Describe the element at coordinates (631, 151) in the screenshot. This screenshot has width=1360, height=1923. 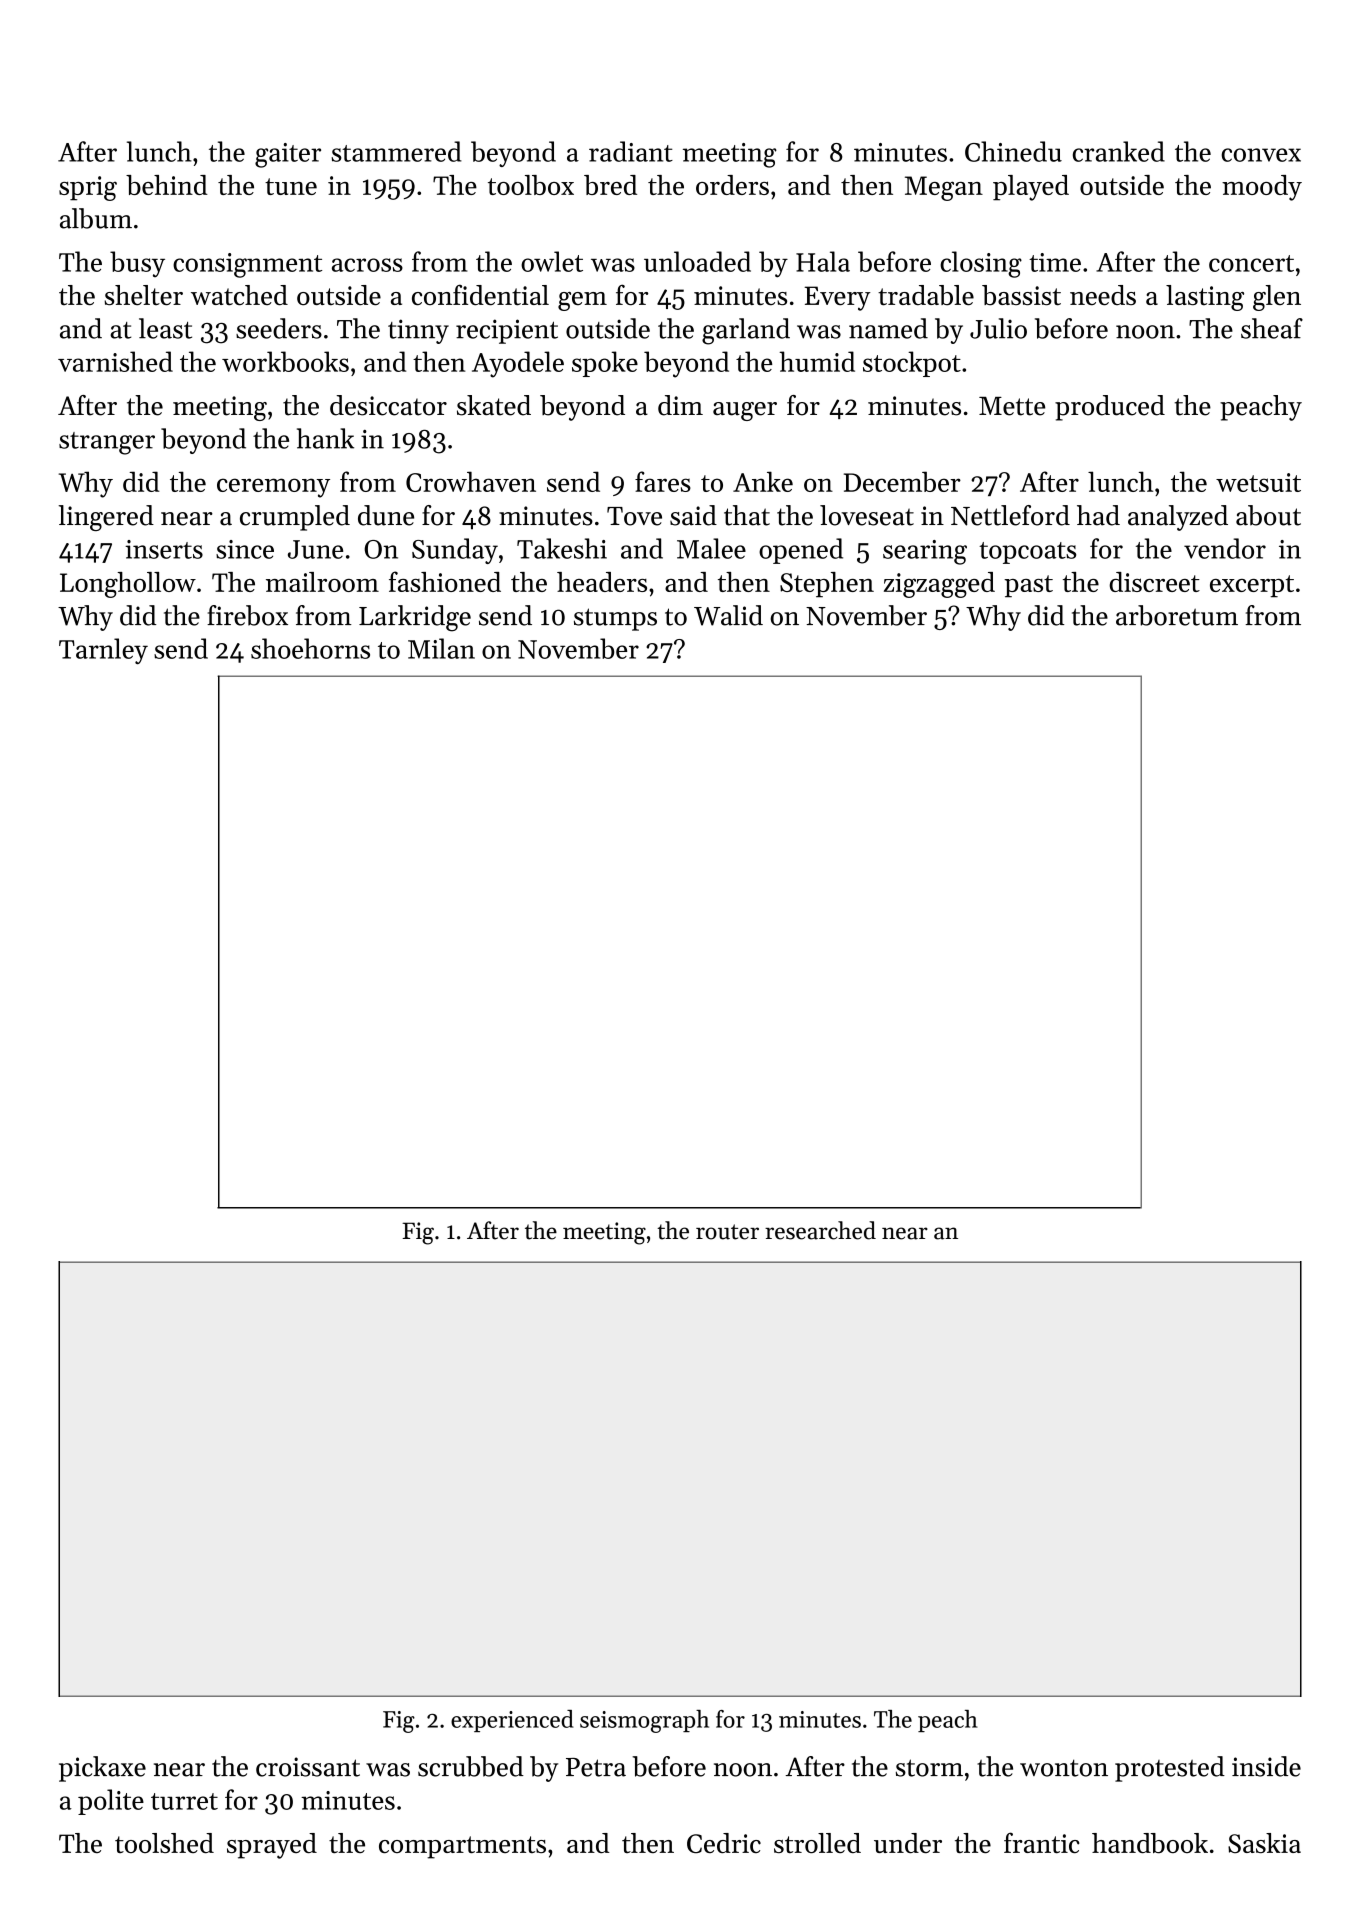
I see `radiant` at that location.
